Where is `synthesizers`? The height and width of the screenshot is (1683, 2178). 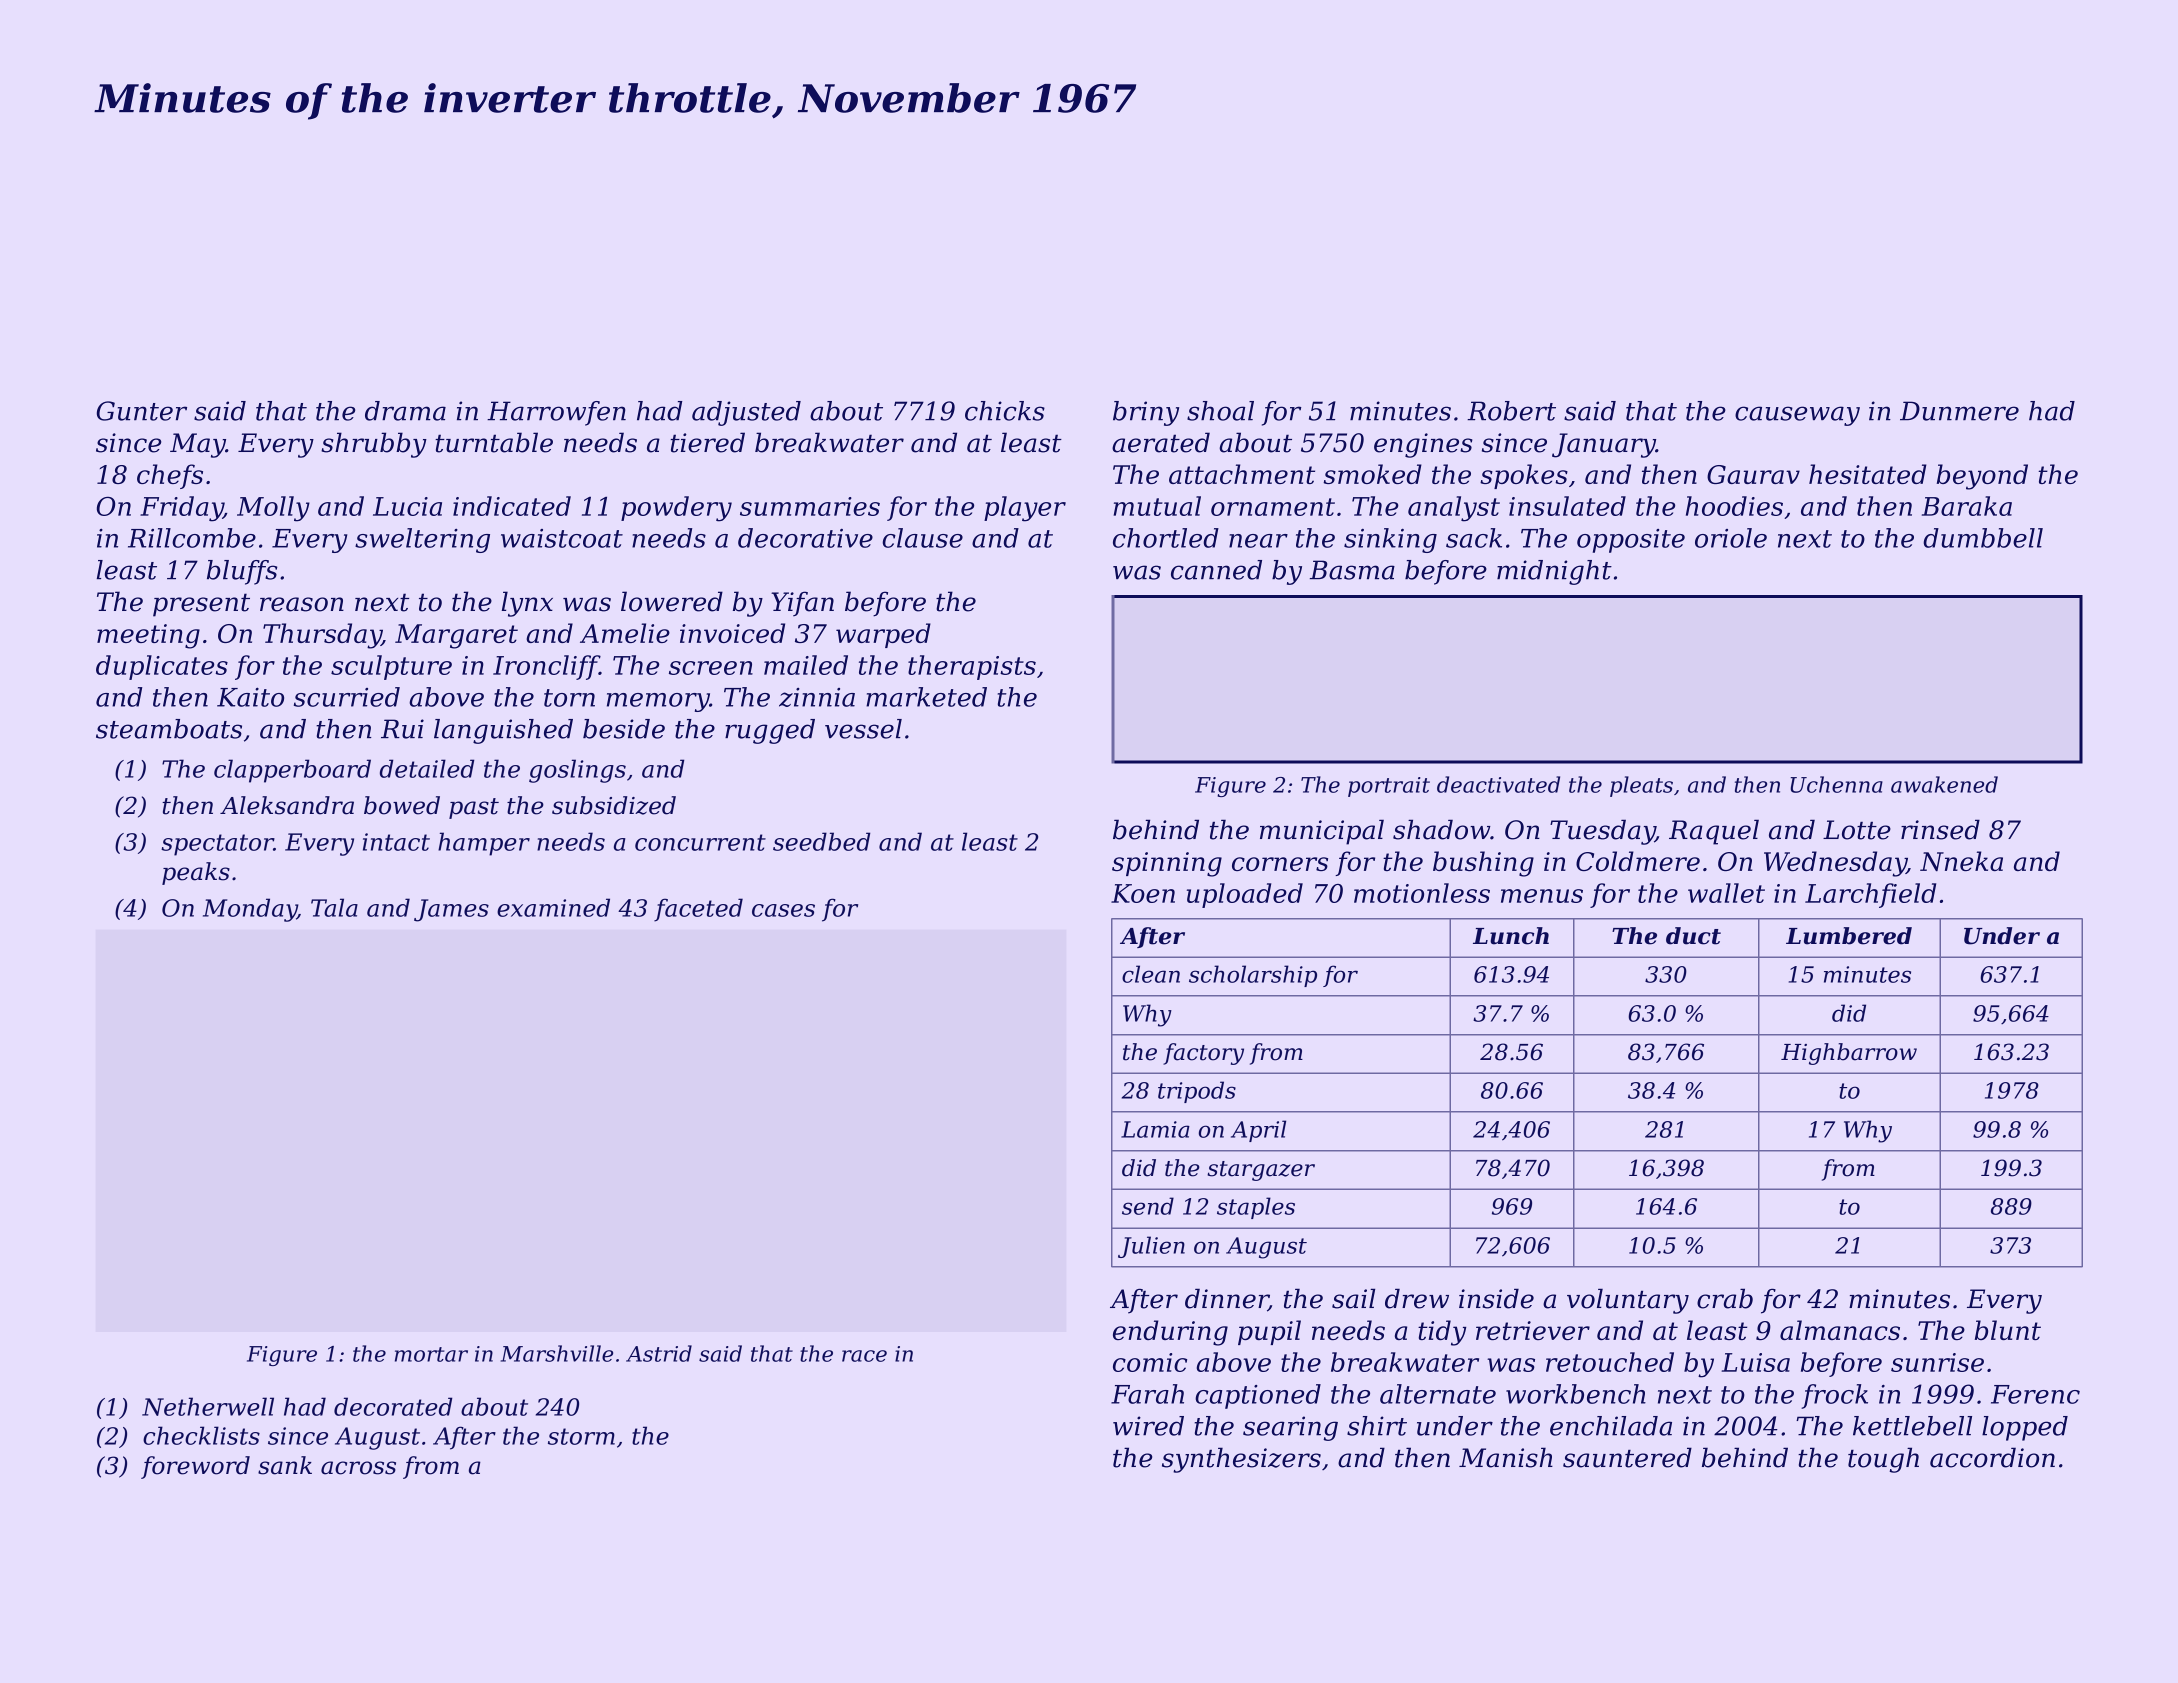
synthesizers is located at coordinates (1241, 1460).
